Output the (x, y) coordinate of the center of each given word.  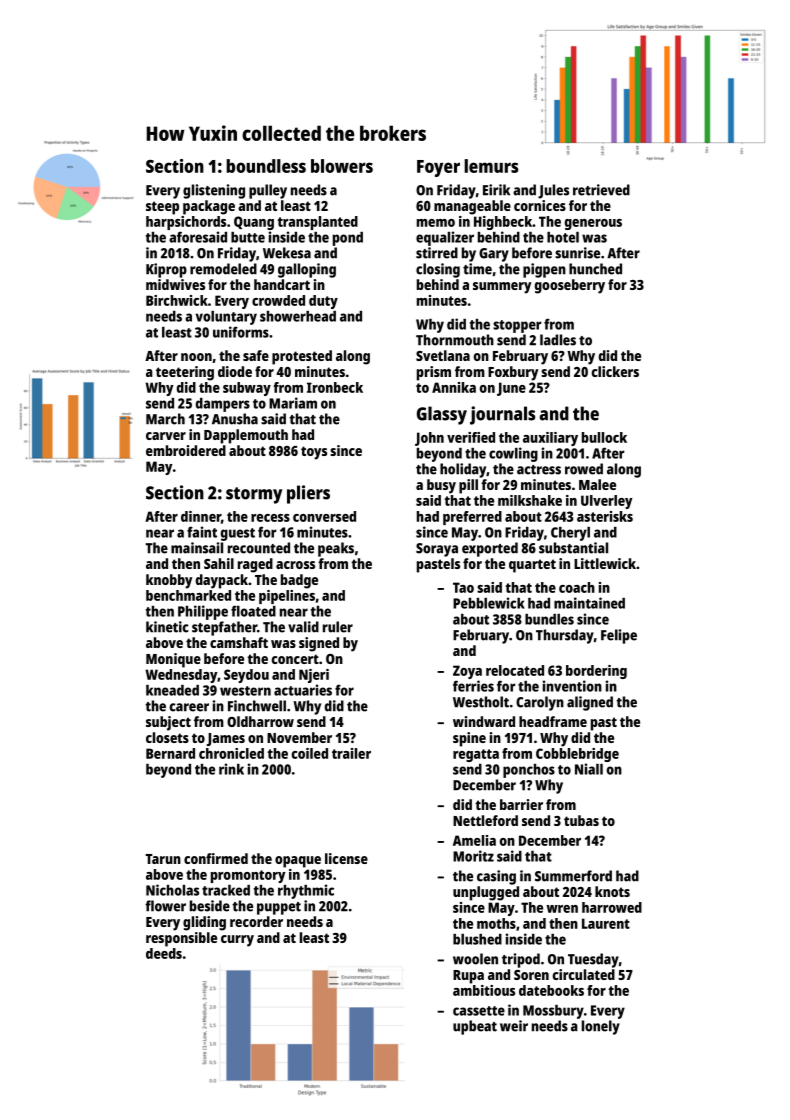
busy (441, 486)
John (429, 439)
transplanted (317, 223)
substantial (573, 548)
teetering (185, 373)
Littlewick (605, 563)
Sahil (219, 563)
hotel (563, 237)
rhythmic (306, 891)
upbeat (475, 1027)
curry (237, 941)
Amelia (474, 840)
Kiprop (166, 270)
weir (514, 1026)
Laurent (606, 923)
